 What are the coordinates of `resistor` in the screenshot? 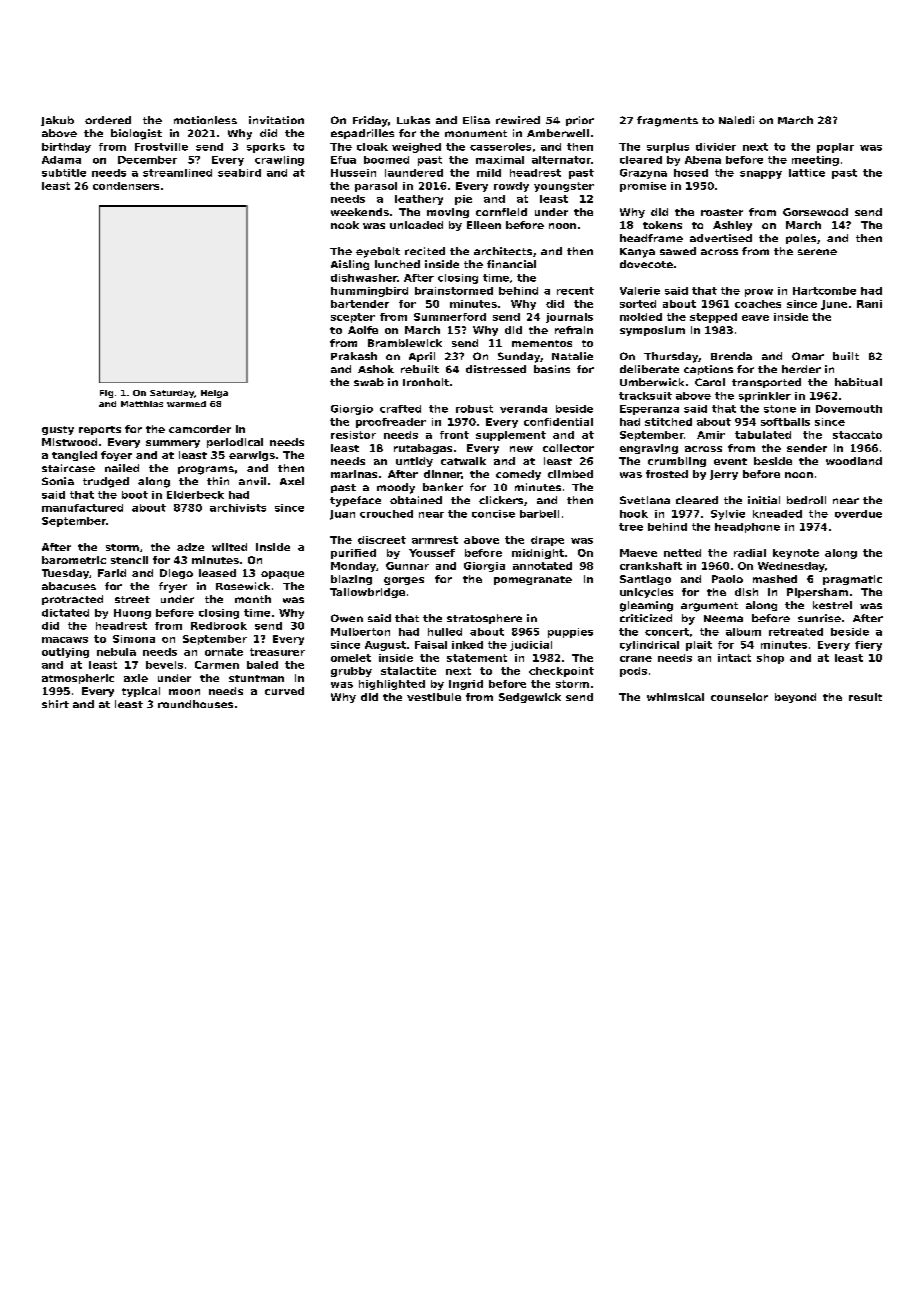 It's located at (353, 435).
